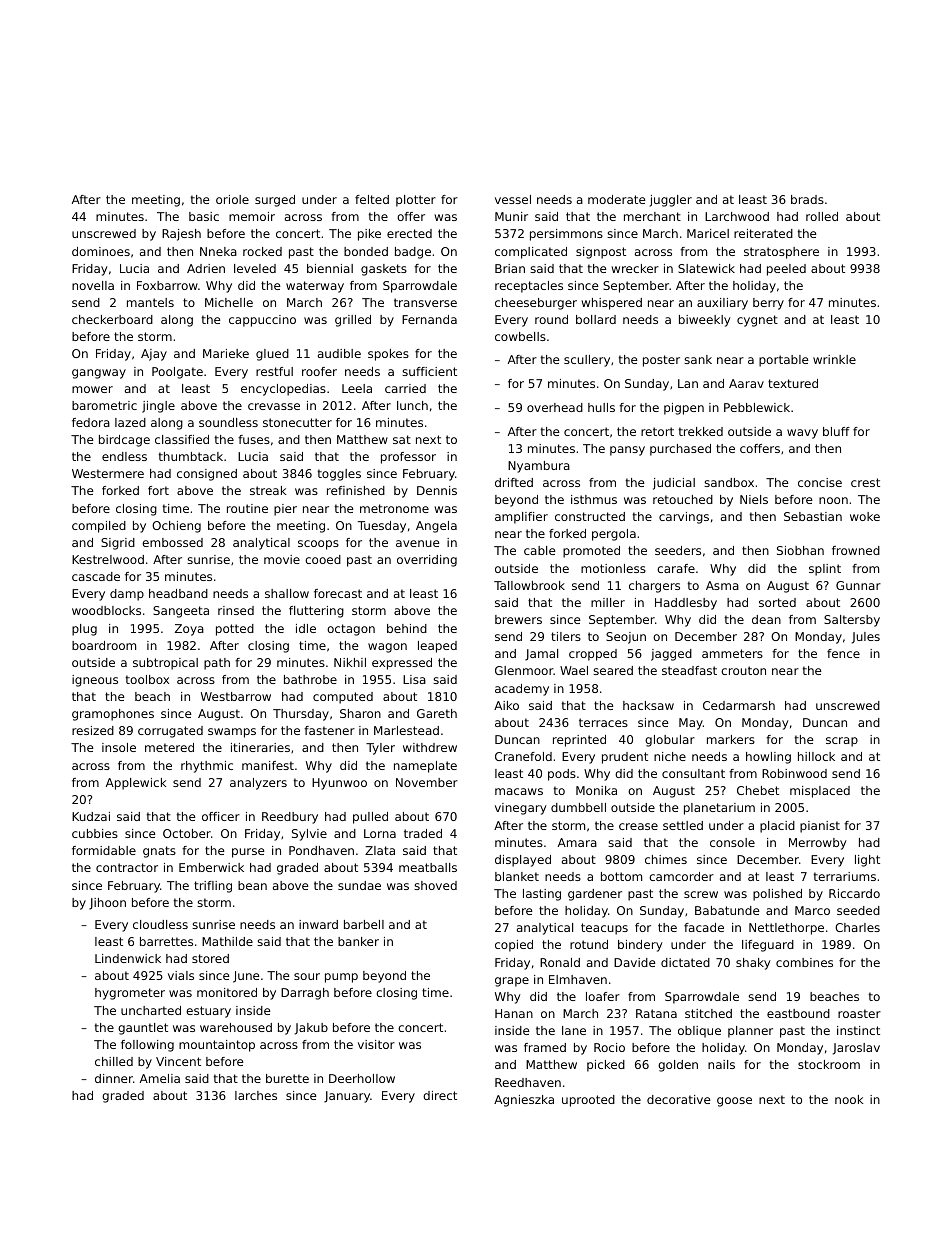 The width and height of the page is (952, 1233). What do you see at coordinates (560, 962) in the page?
I see `Ronald` at bounding box center [560, 962].
